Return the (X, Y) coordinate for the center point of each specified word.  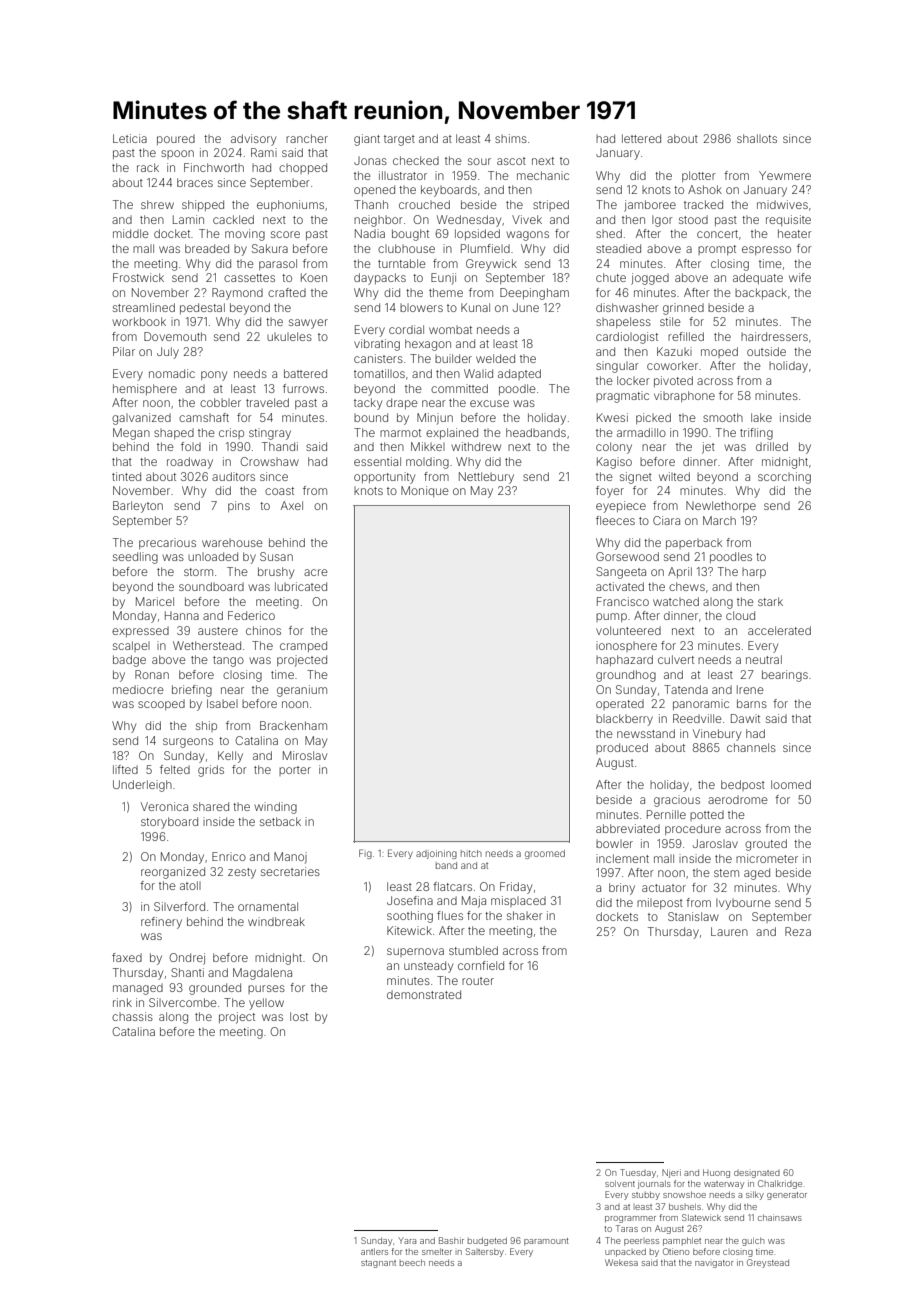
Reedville (697, 718)
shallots (757, 138)
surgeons (188, 743)
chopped (303, 168)
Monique (425, 491)
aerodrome (738, 799)
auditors (233, 476)
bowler (614, 844)
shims (511, 138)
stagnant (378, 1264)
